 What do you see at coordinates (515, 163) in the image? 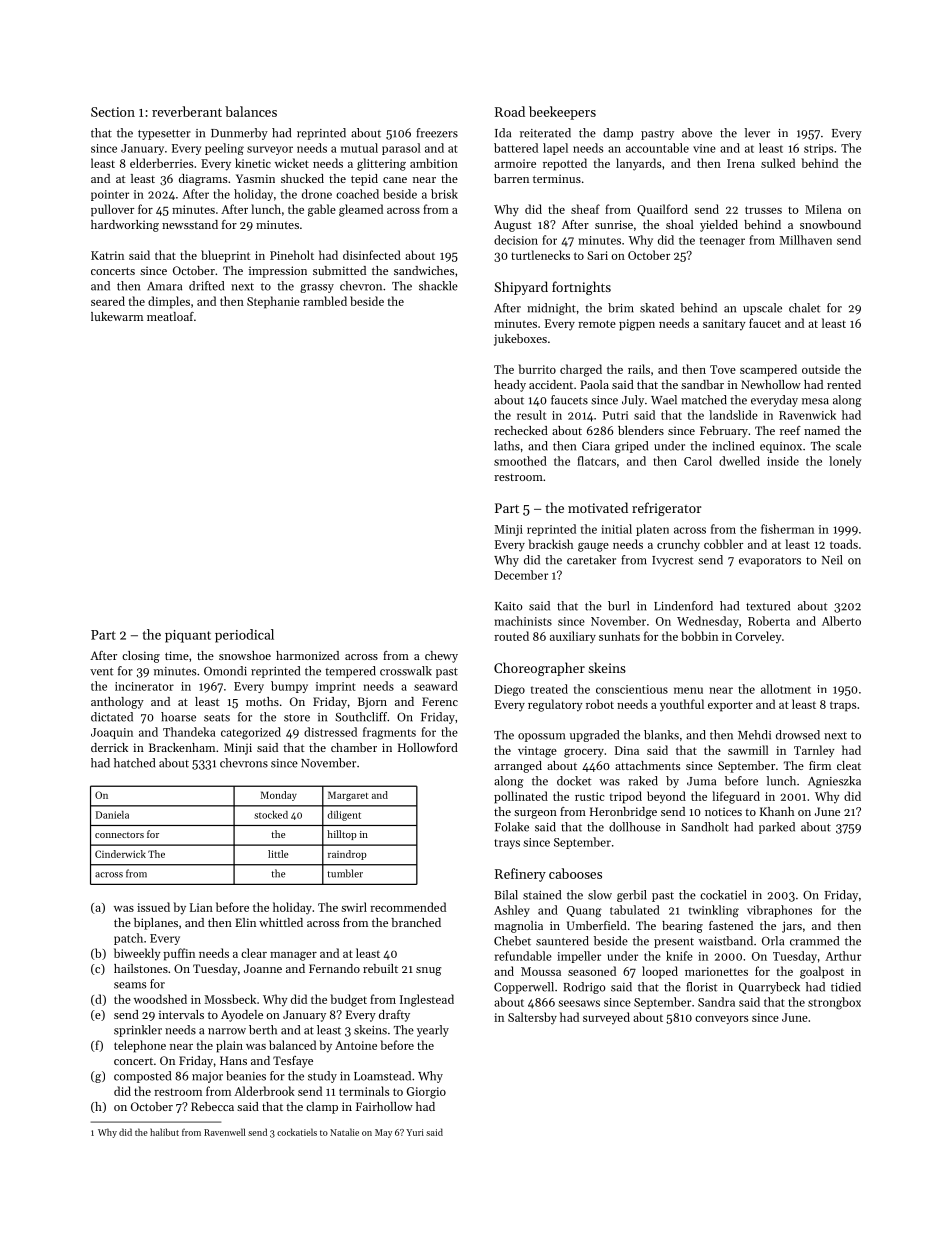
I see `armoire` at bounding box center [515, 163].
